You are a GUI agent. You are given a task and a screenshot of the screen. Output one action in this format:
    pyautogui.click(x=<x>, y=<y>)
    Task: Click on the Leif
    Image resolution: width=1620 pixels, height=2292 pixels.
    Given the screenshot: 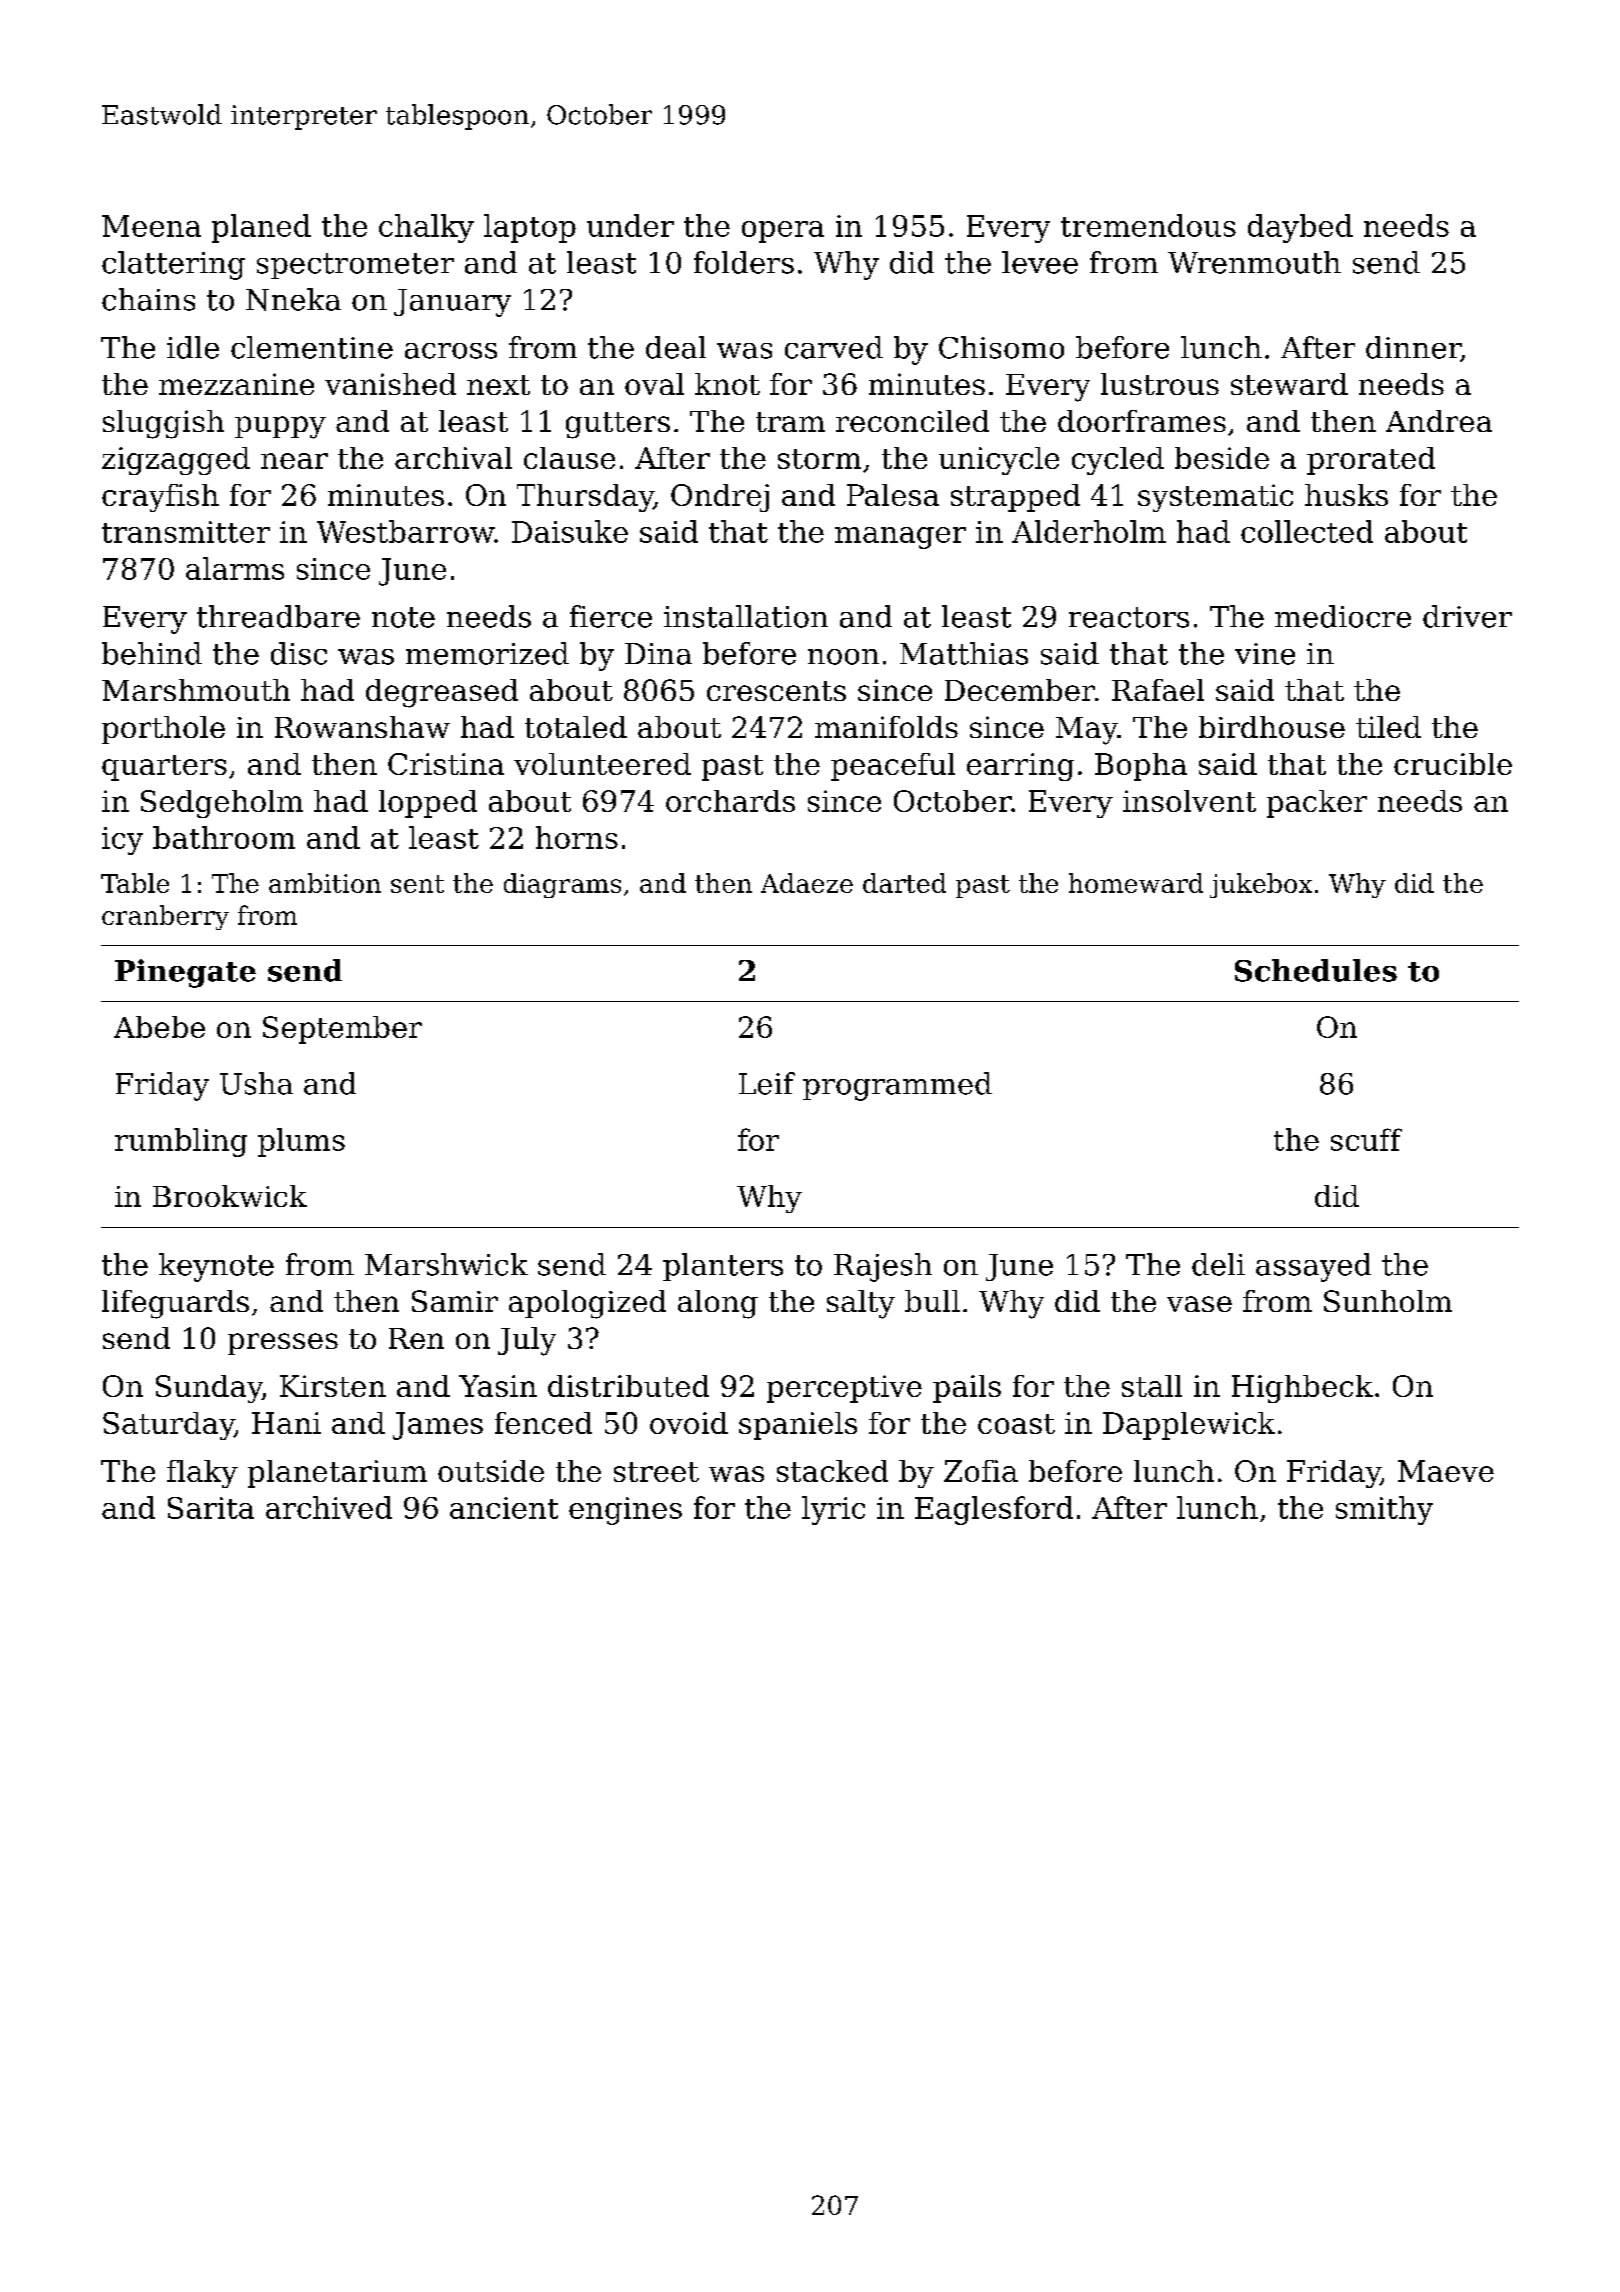 What is the action you would take?
    pyautogui.click(x=767, y=1083)
